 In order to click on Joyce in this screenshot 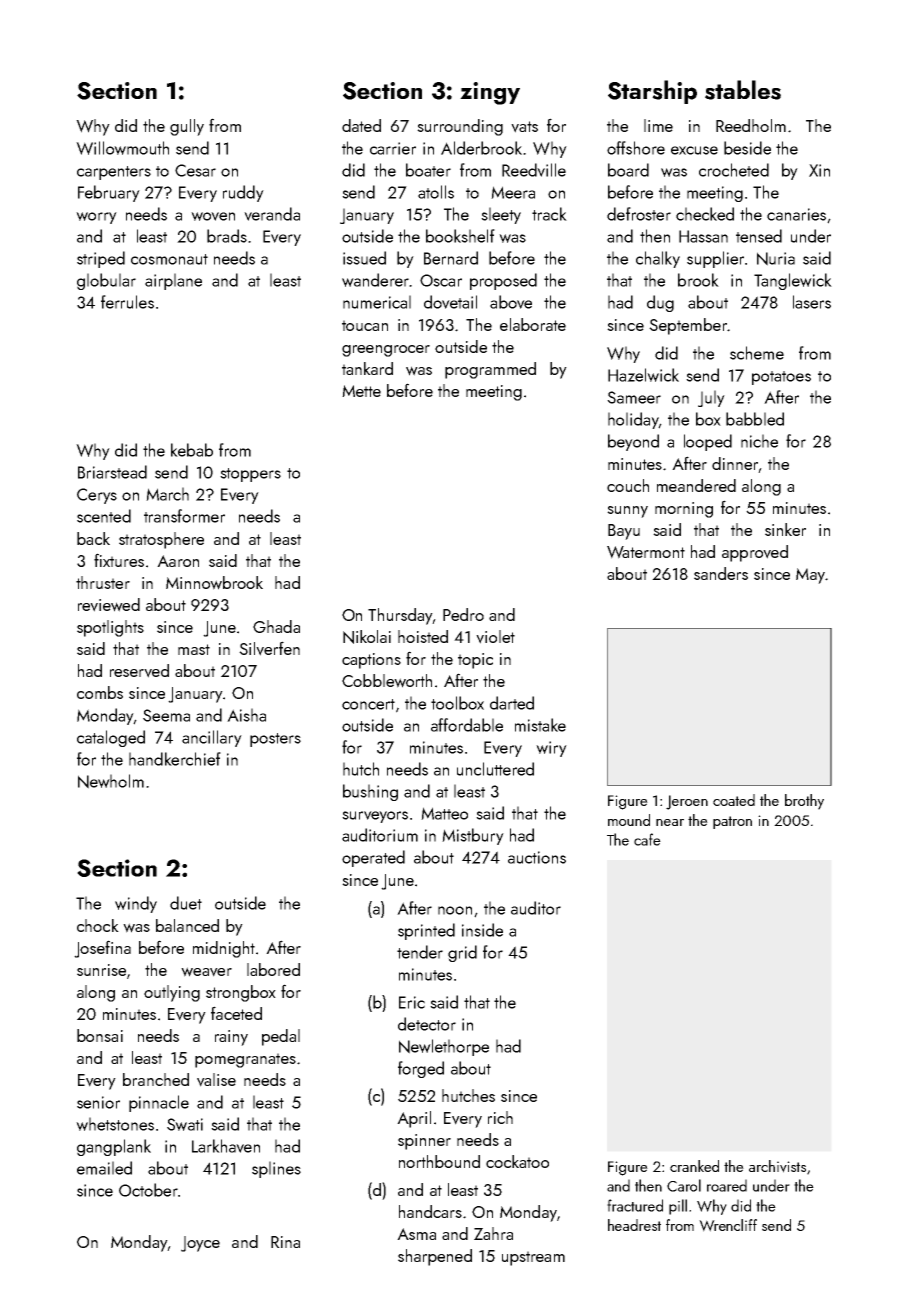, I will do `click(200, 1244)`.
